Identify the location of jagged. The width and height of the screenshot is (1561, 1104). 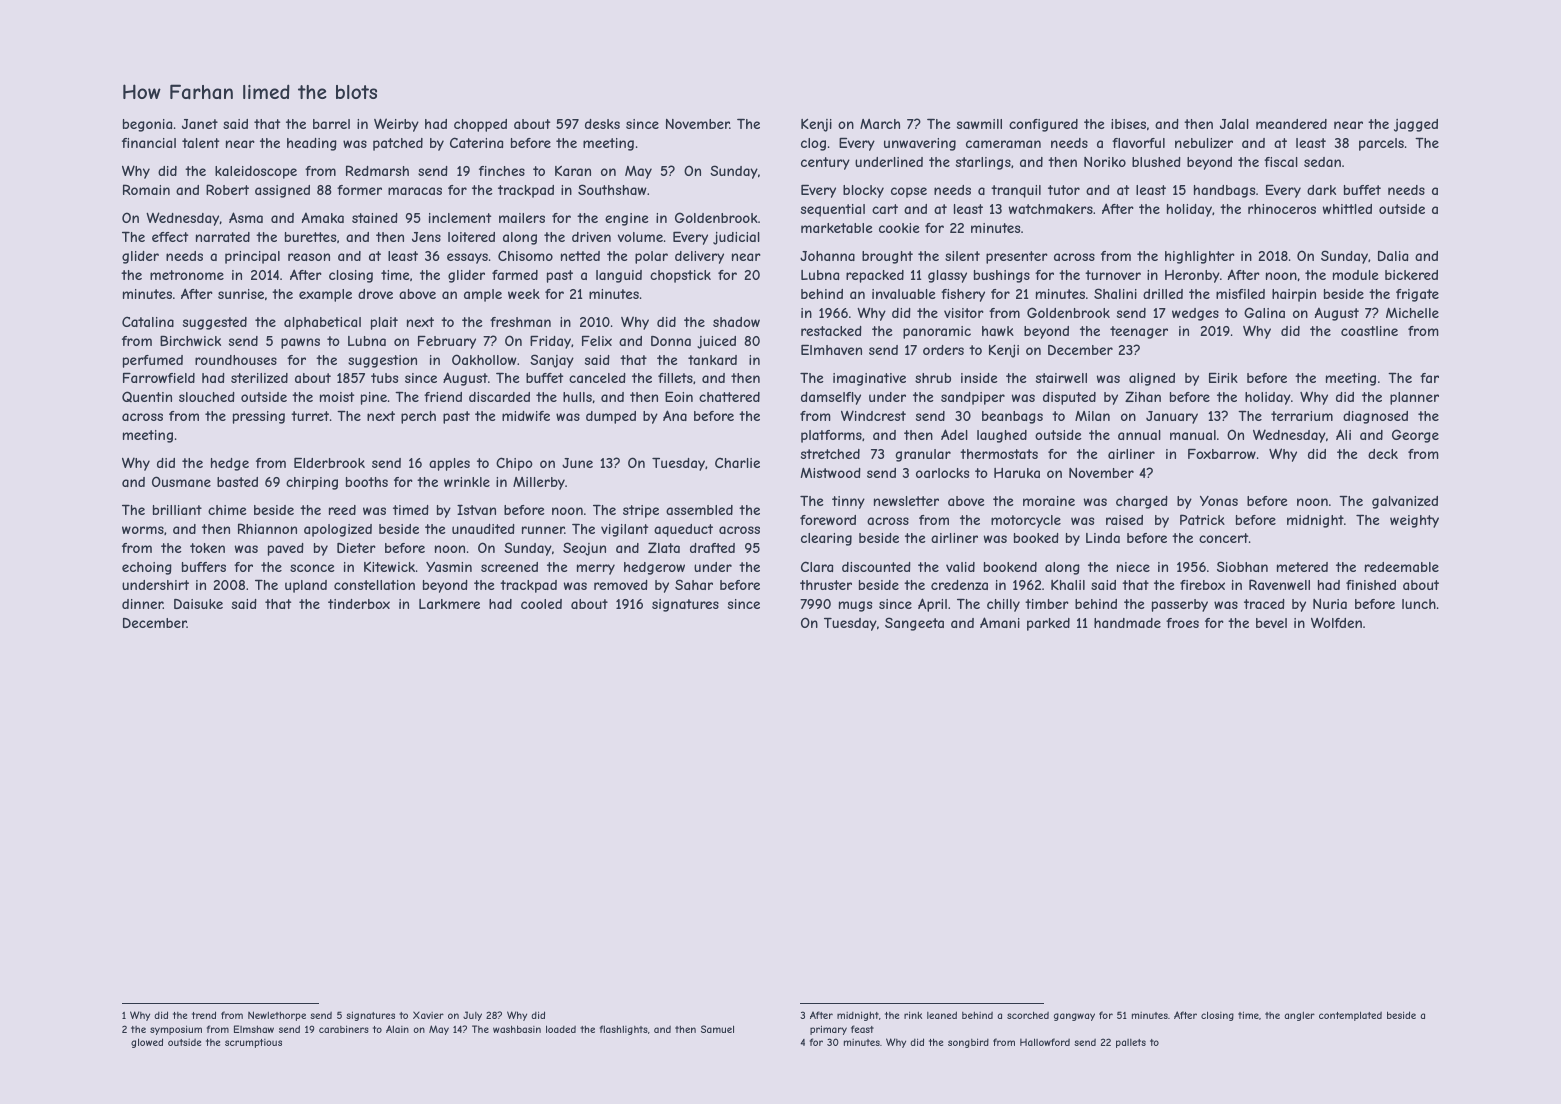
(1416, 125).
